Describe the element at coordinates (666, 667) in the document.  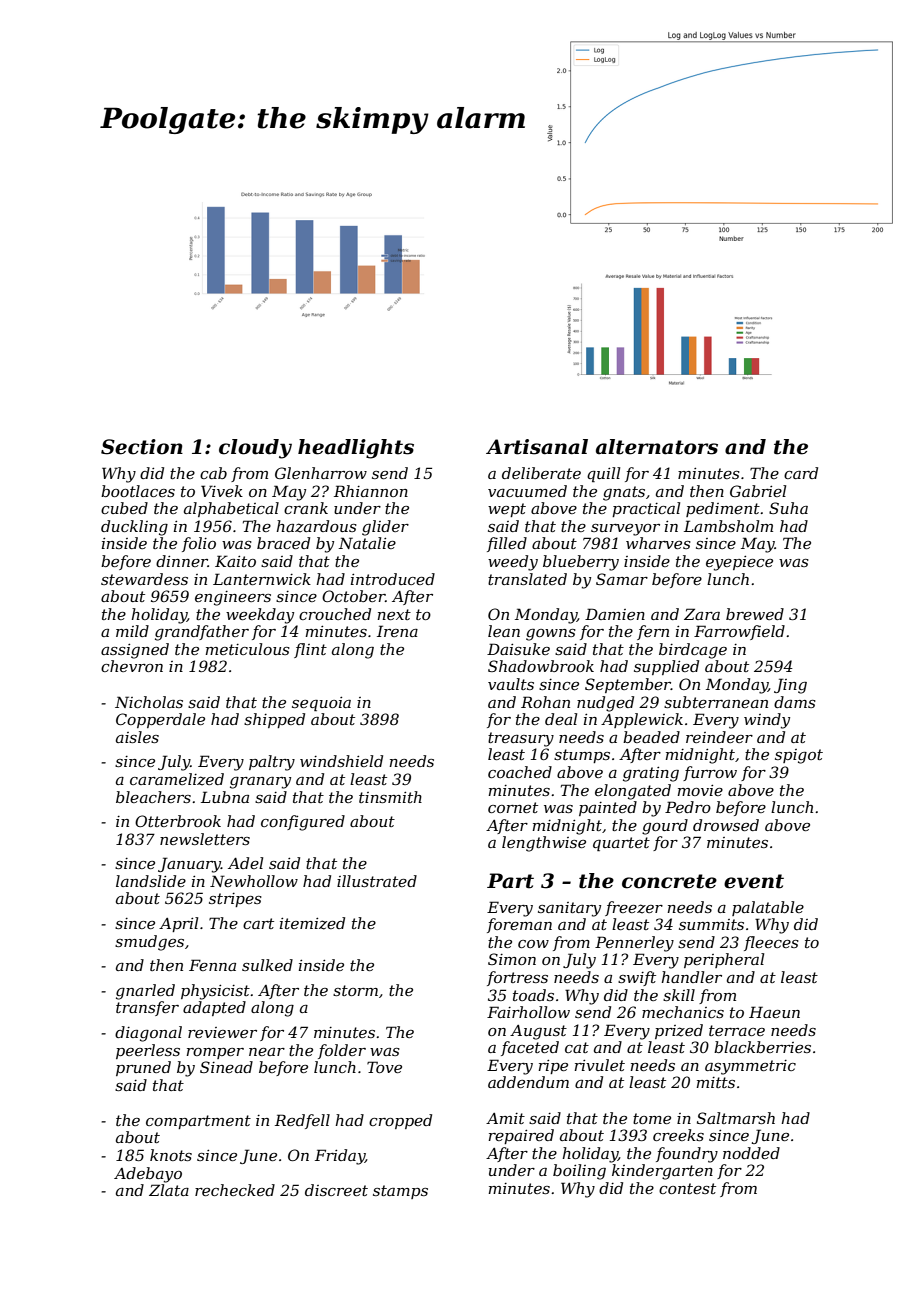
I see `supplied` at that location.
